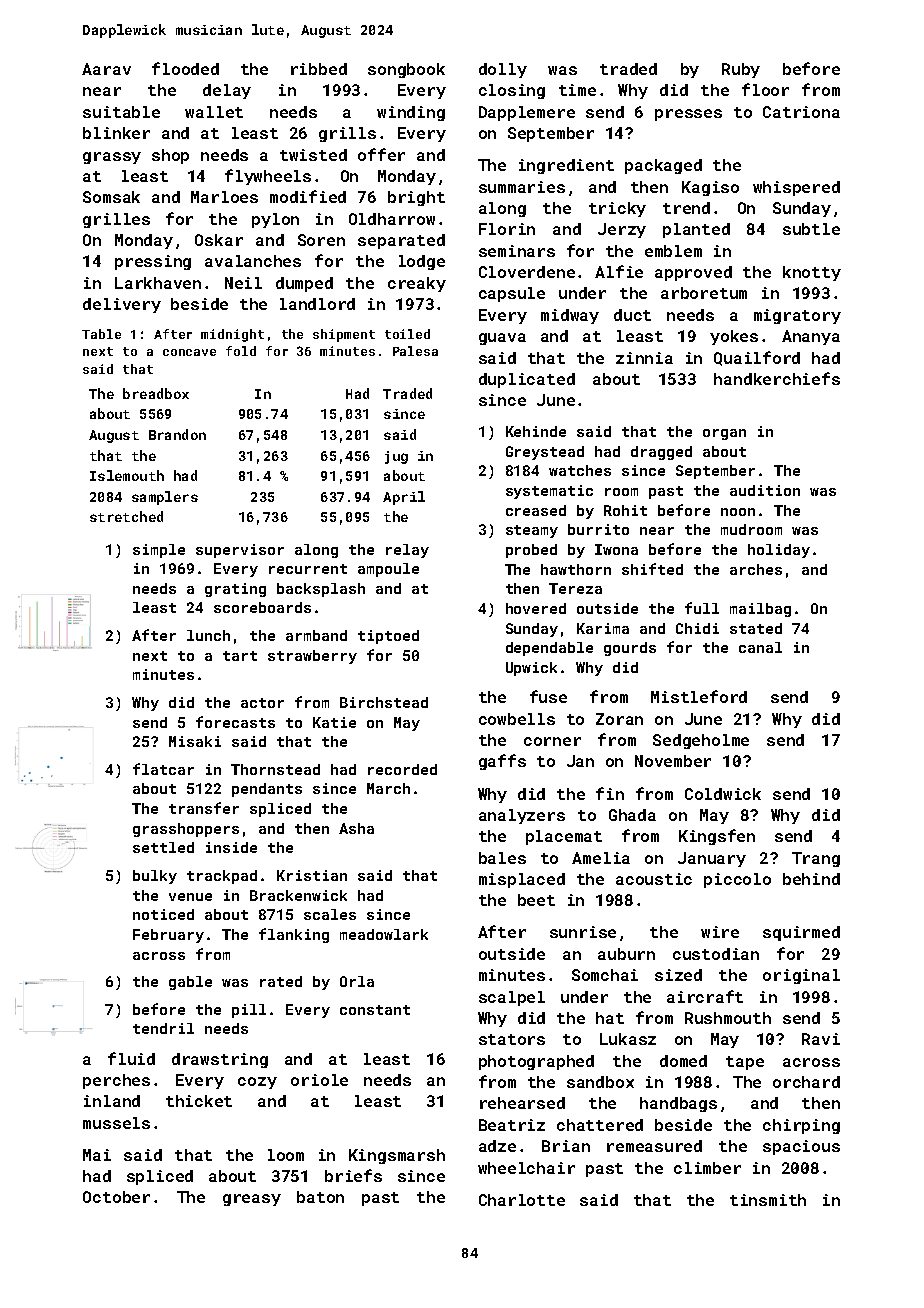  What do you see at coordinates (737, 880) in the screenshot?
I see `piccolo` at bounding box center [737, 880].
